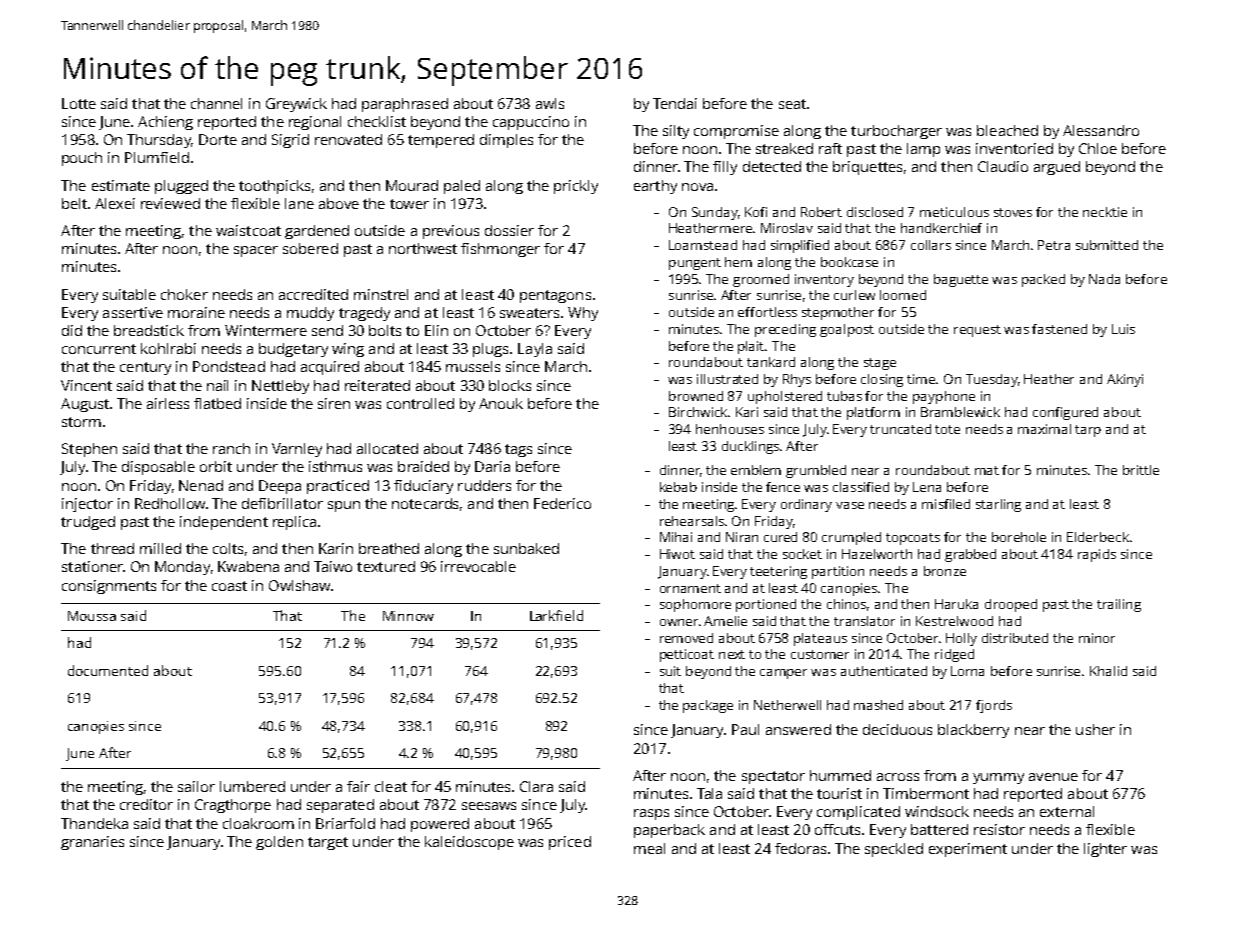 The width and height of the screenshot is (1233, 952). I want to click on awls, so click(550, 103).
